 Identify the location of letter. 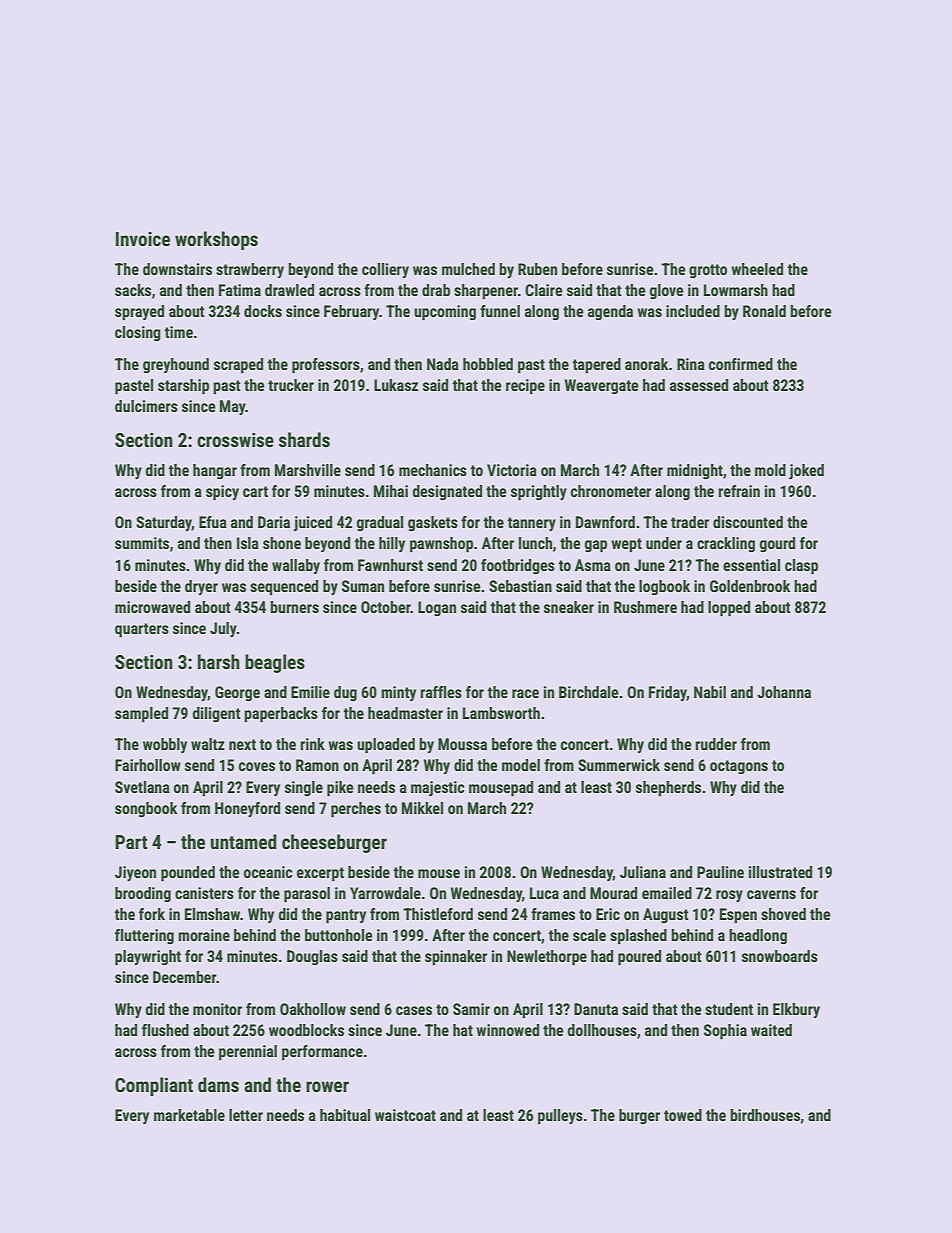
(246, 1115).
